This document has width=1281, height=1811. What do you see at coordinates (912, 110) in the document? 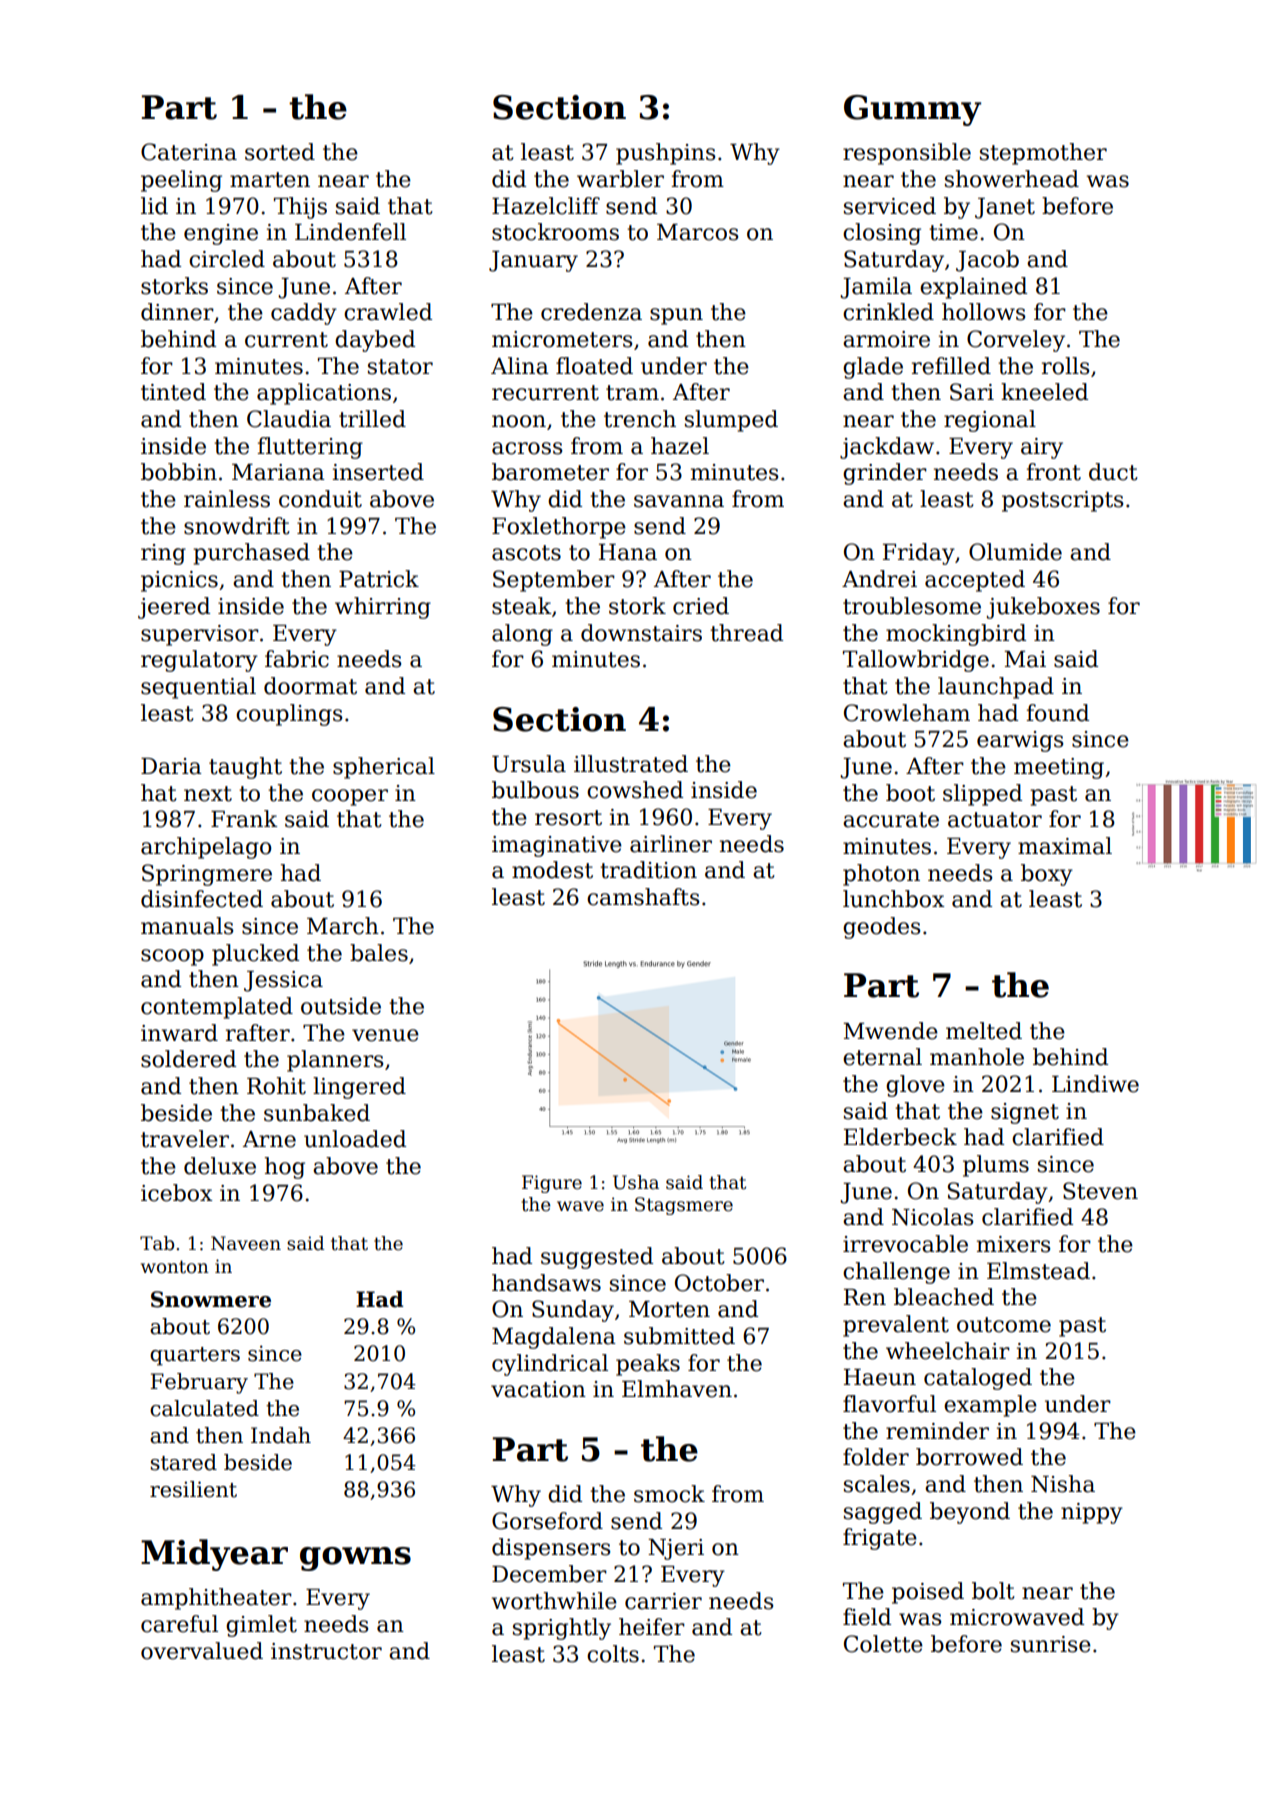
I see `Gummy` at bounding box center [912, 110].
